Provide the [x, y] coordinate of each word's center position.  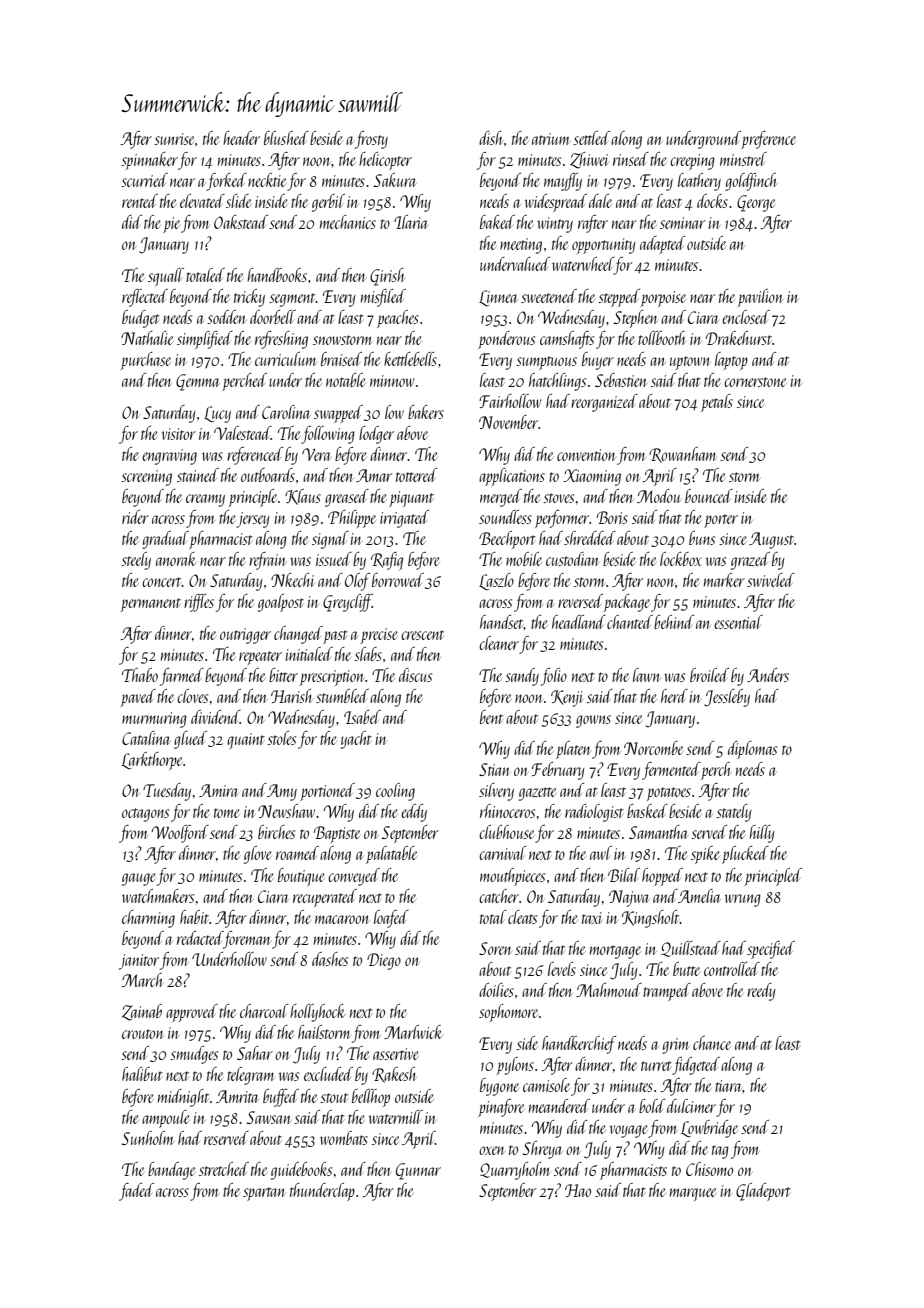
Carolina [286, 412]
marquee [693, 1194]
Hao [578, 1190]
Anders [768, 675]
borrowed [398, 580]
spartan [264, 1194]
